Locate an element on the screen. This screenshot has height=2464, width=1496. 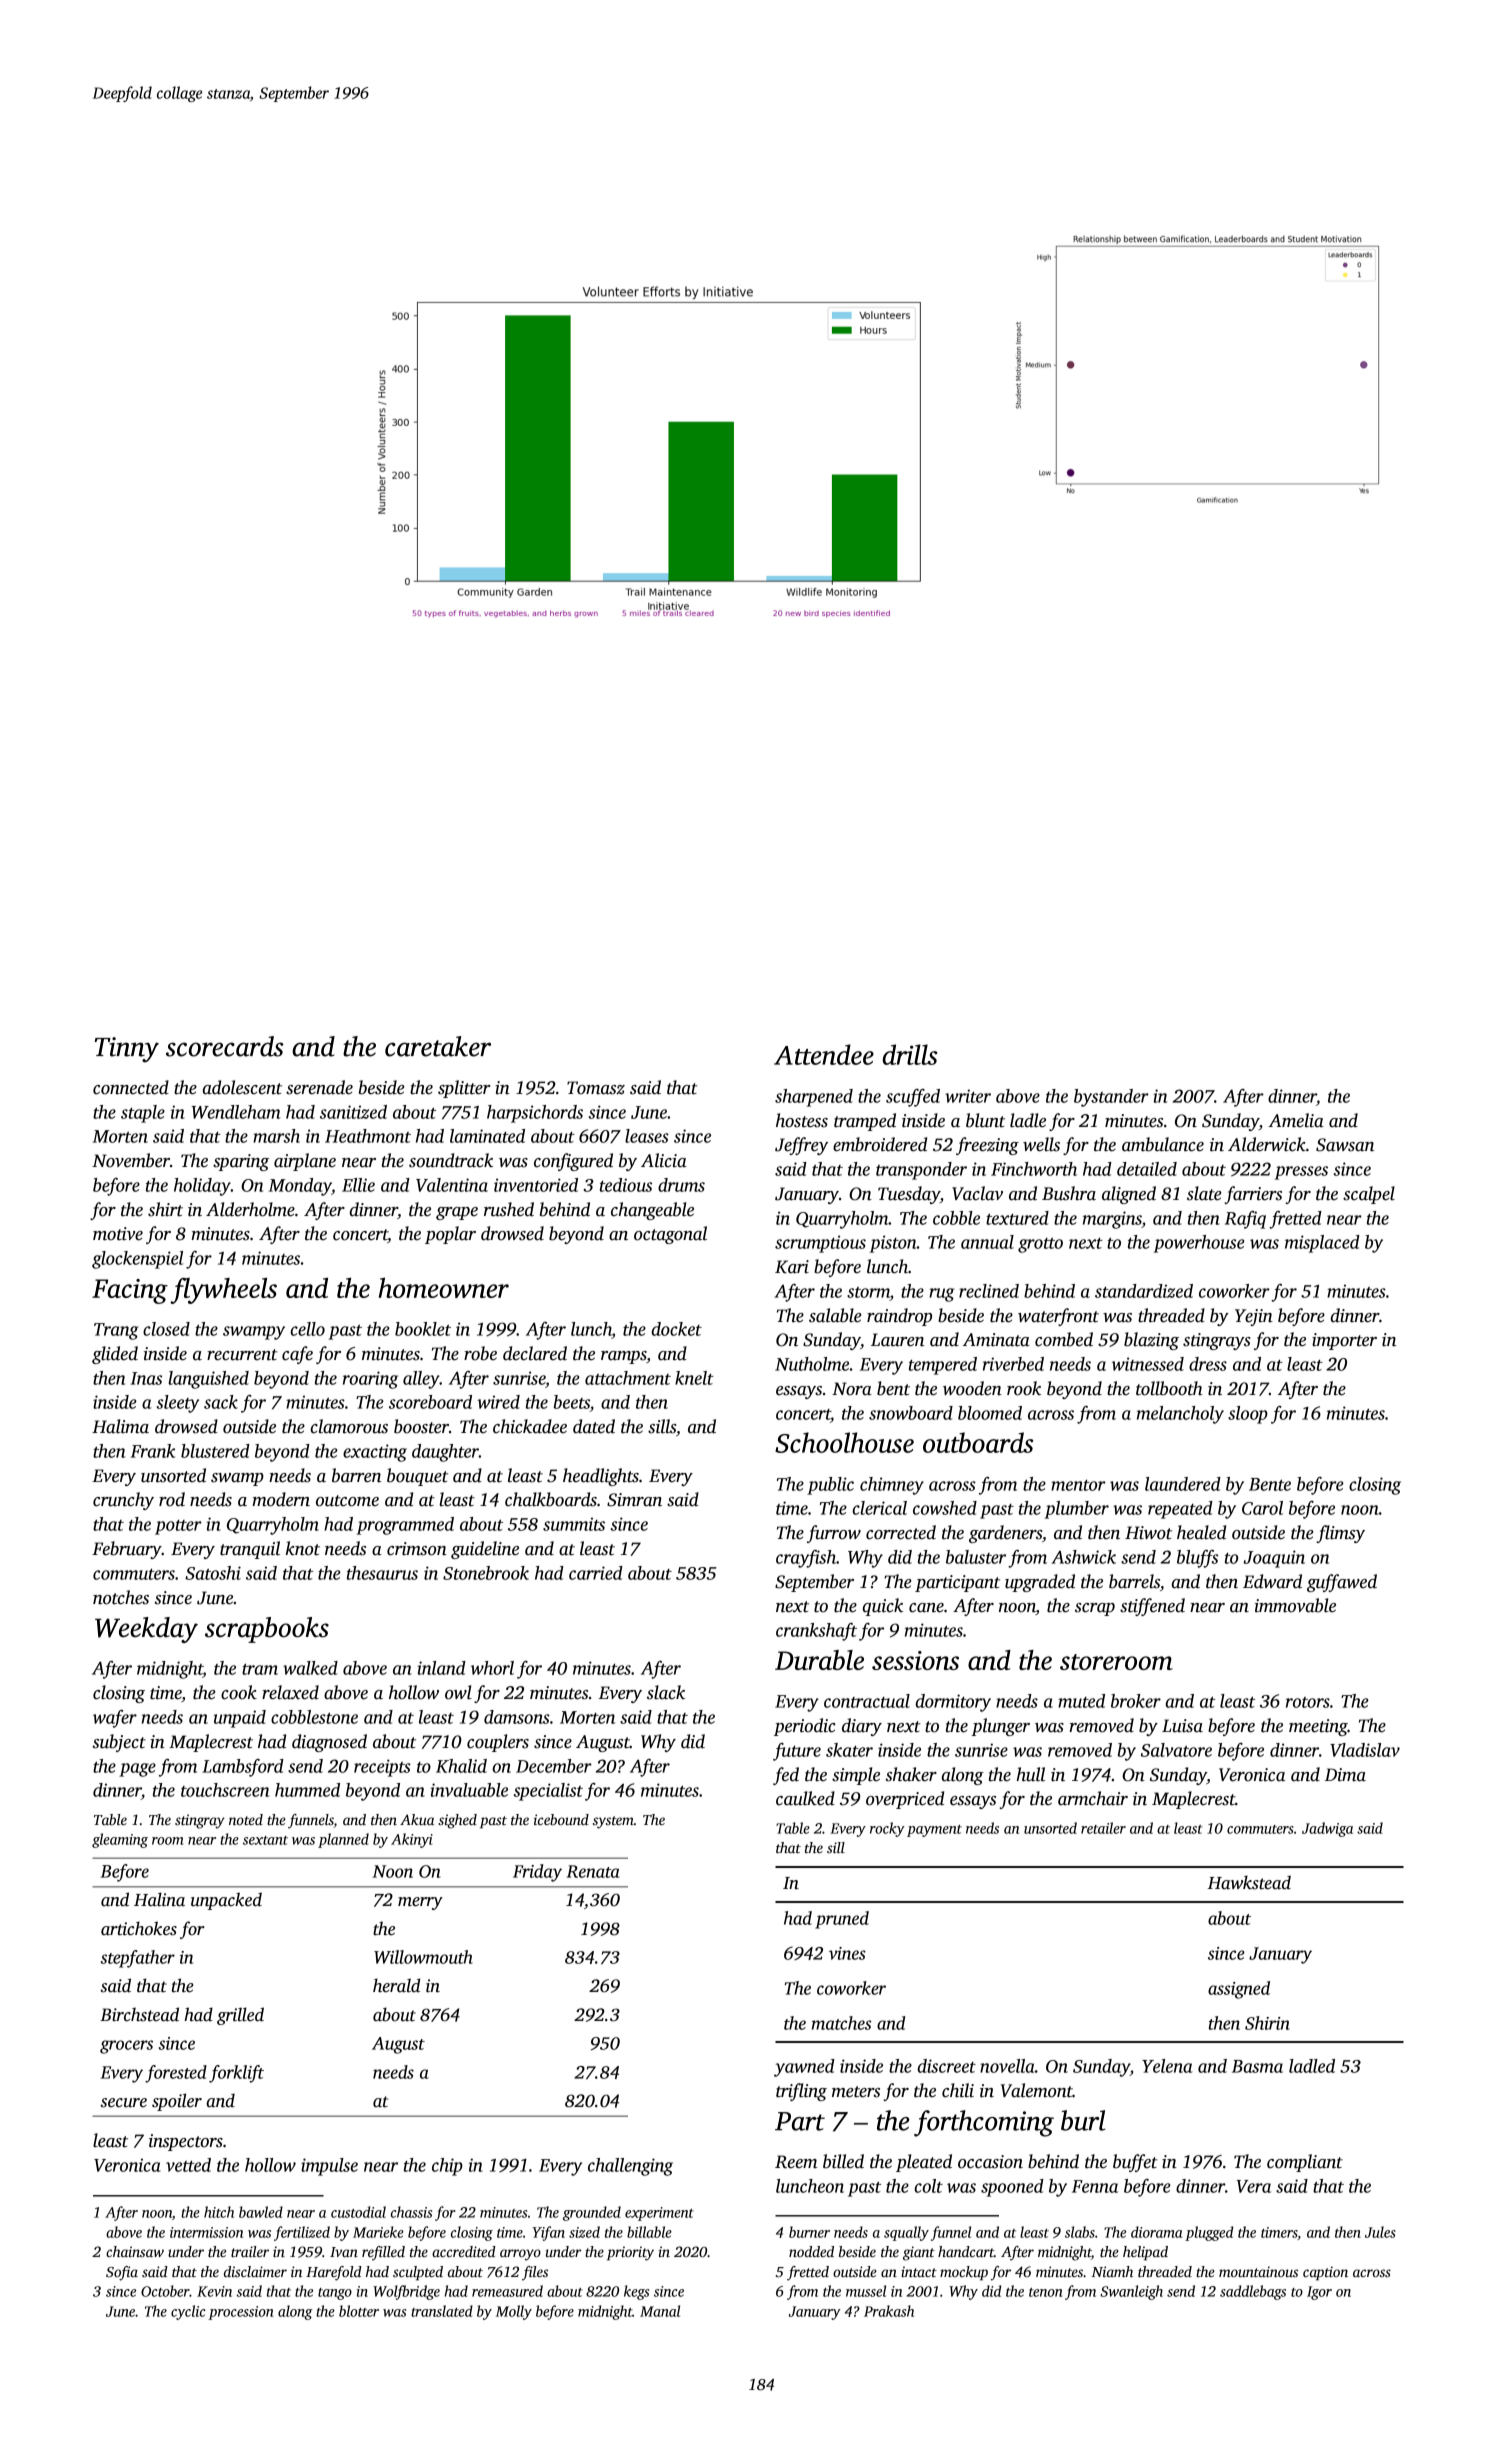
system is located at coordinates (613, 1822).
